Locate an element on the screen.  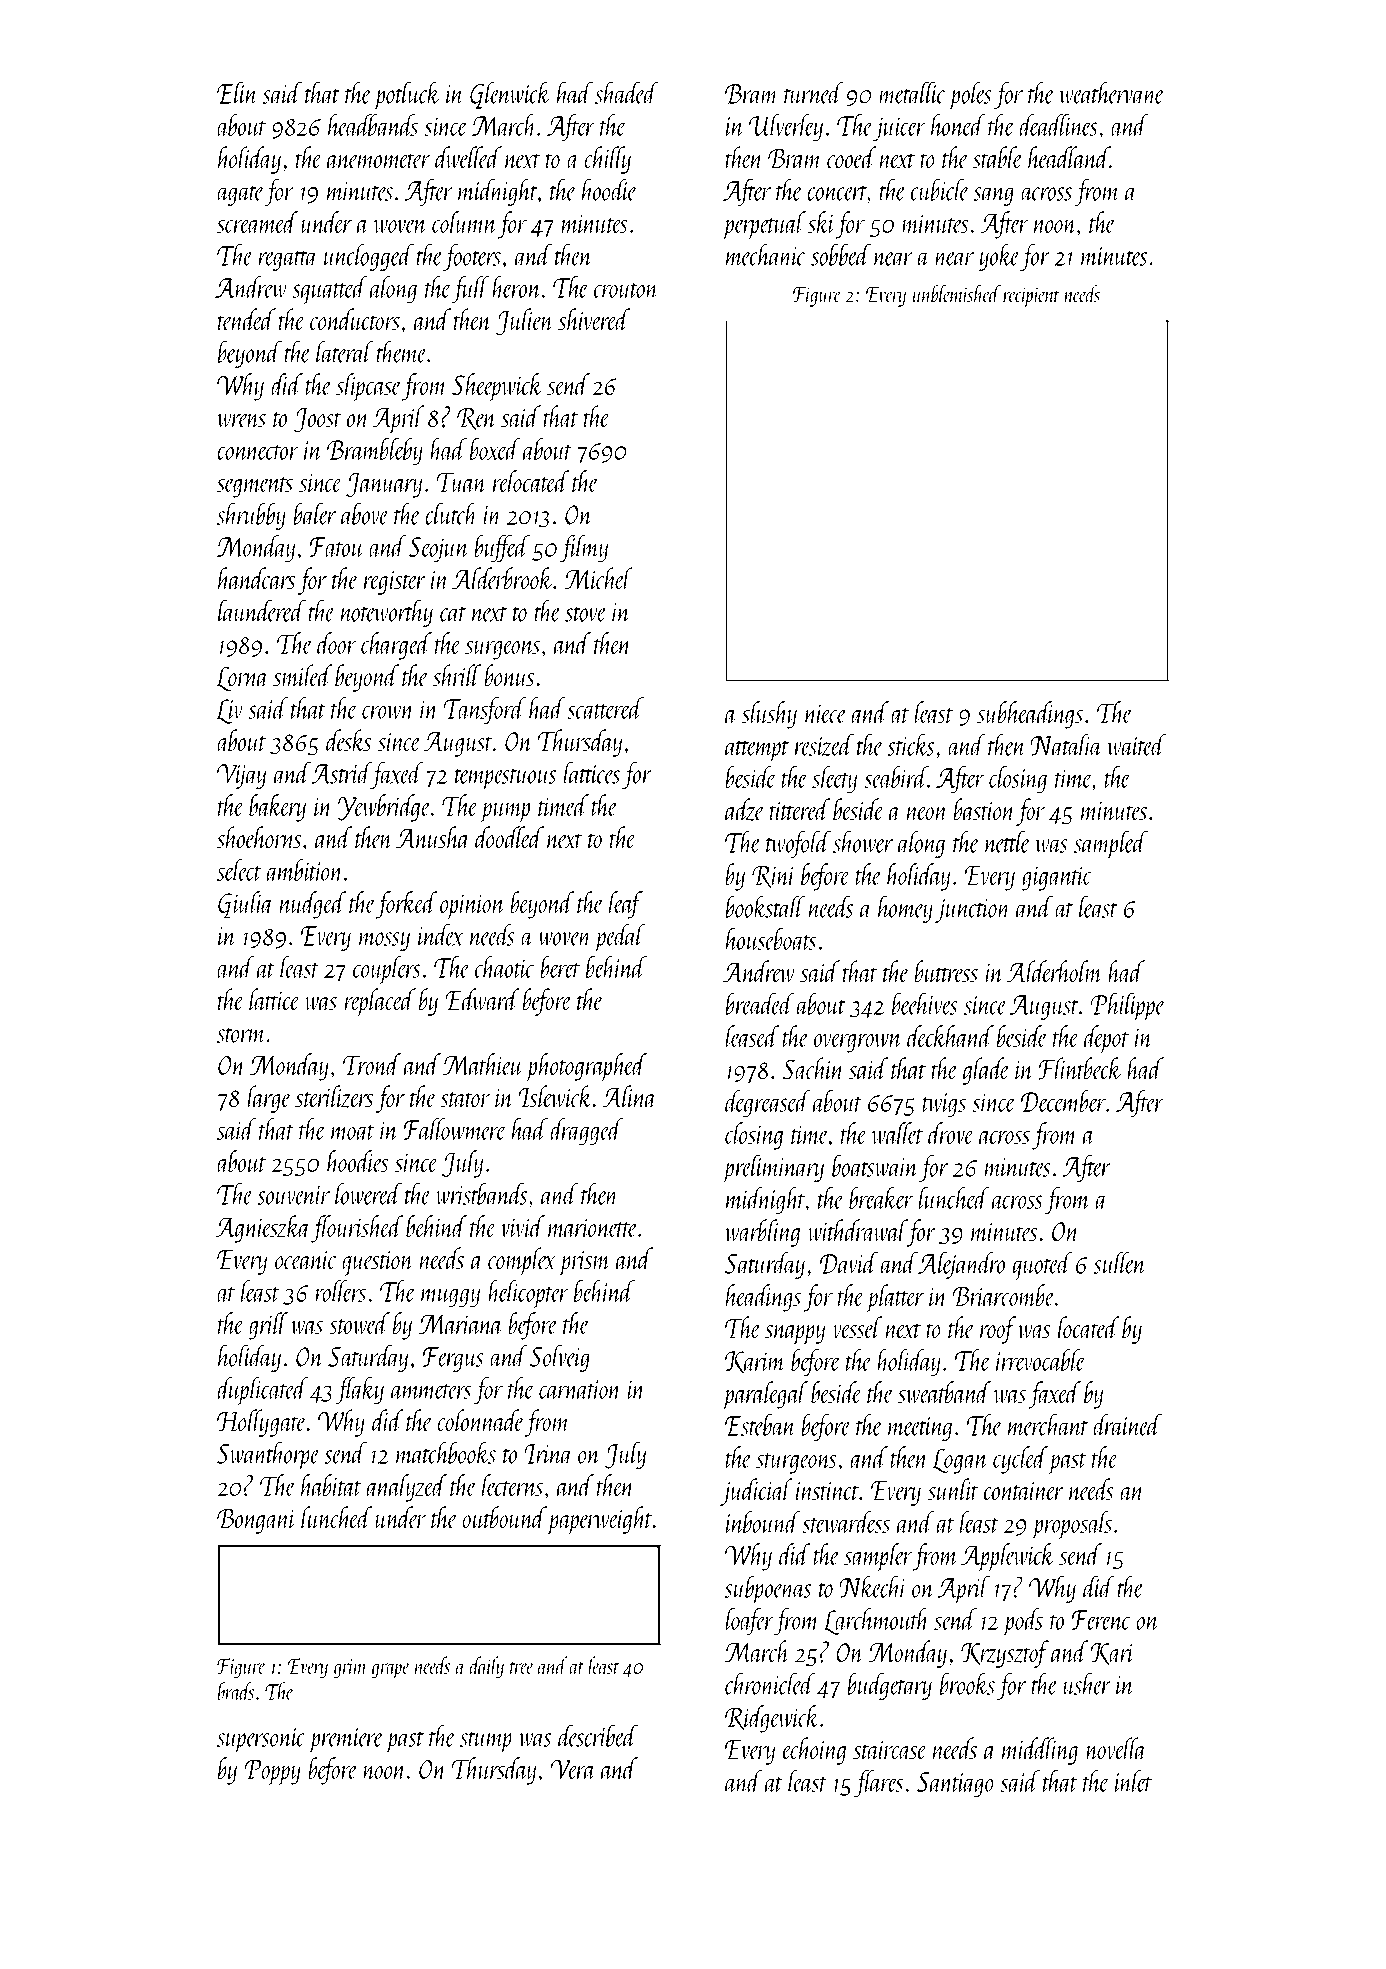
index is located at coordinates (440, 934).
